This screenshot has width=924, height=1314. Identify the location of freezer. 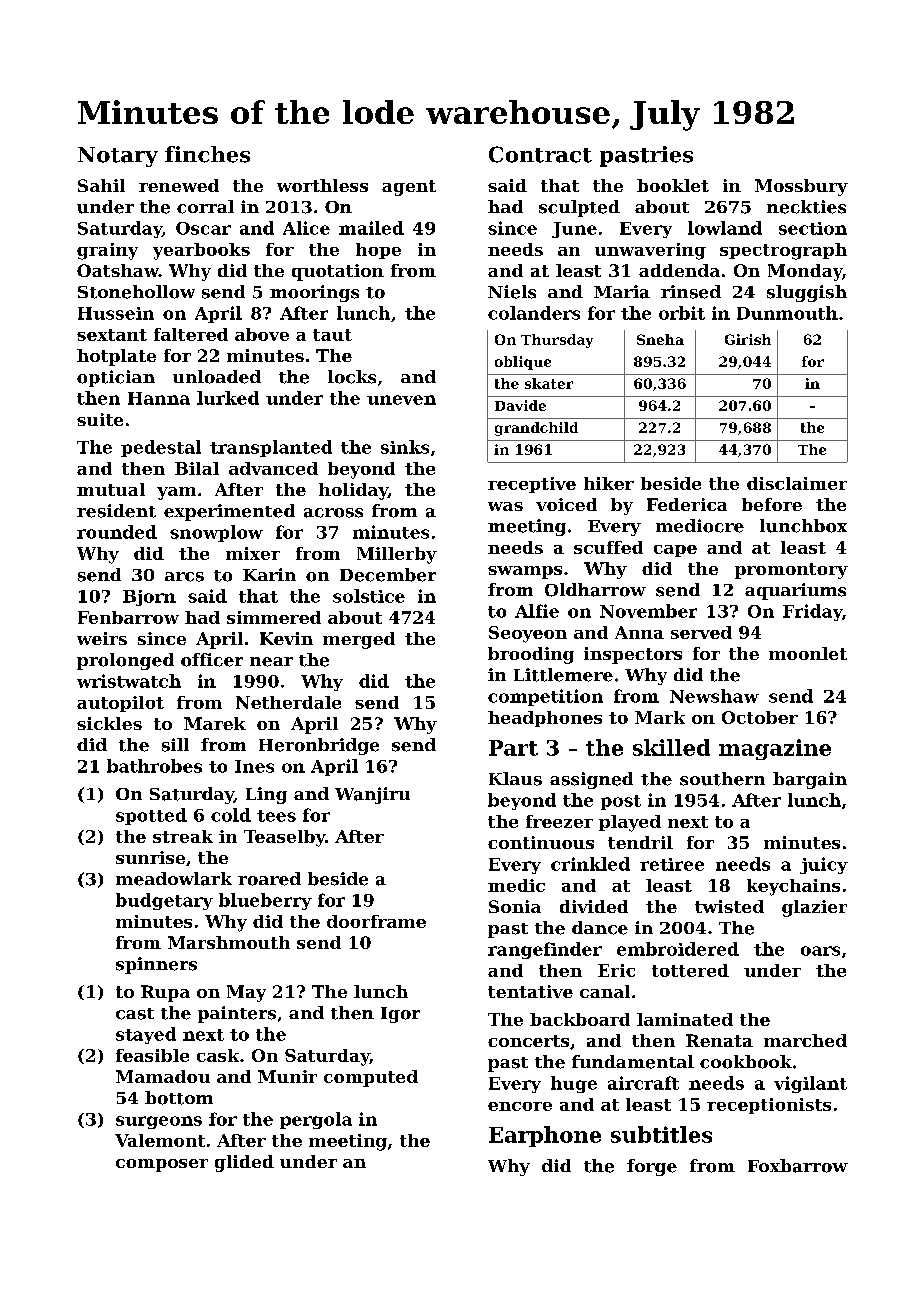
(559, 821).
